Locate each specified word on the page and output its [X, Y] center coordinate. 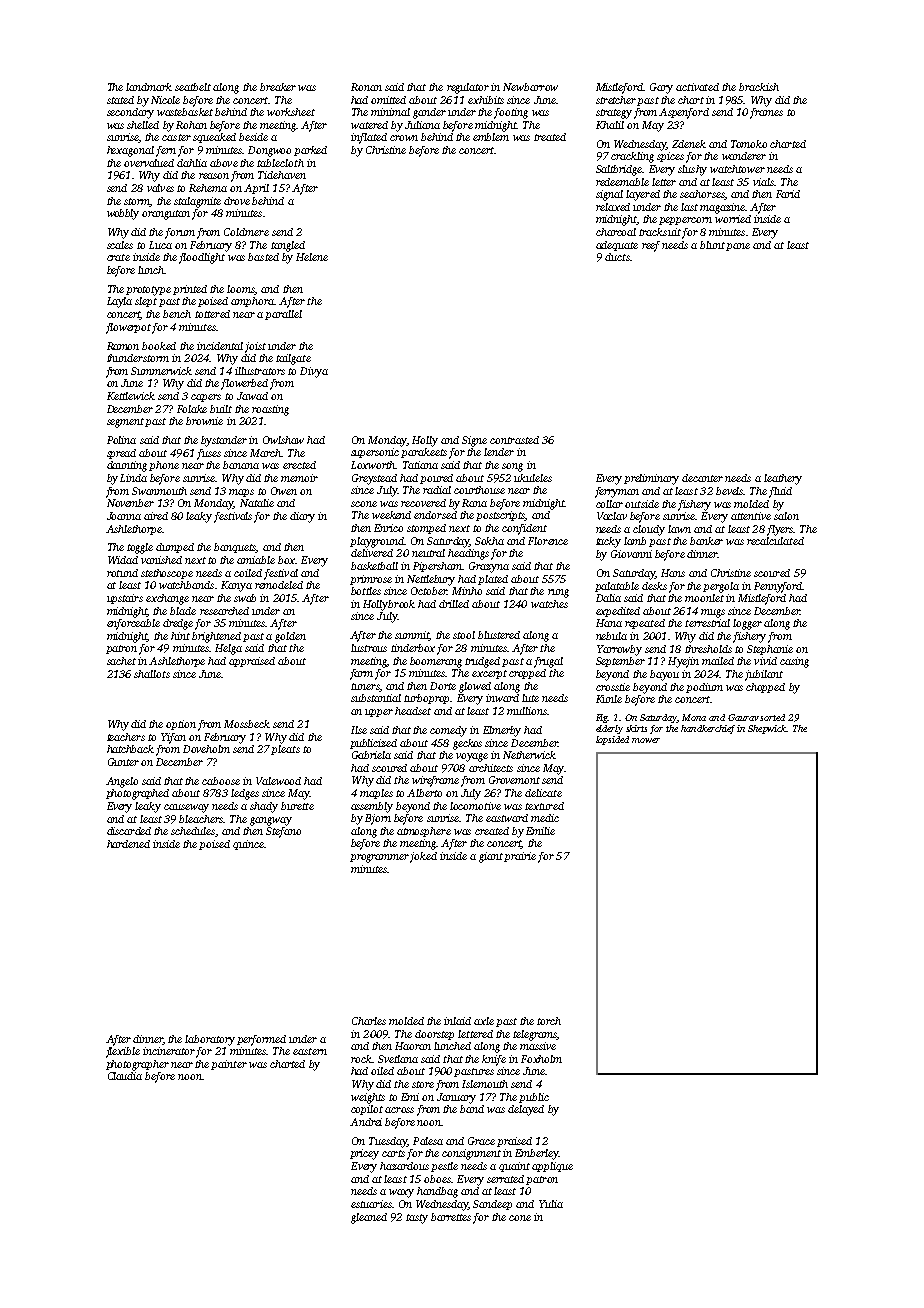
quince [248, 845]
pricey [364, 1154]
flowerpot [128, 328]
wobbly [123, 214]
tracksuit [660, 232]
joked [423, 857]
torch [549, 1021]
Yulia [551, 1204]
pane [738, 247]
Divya [314, 372]
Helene [312, 257]
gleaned [369, 1218]
